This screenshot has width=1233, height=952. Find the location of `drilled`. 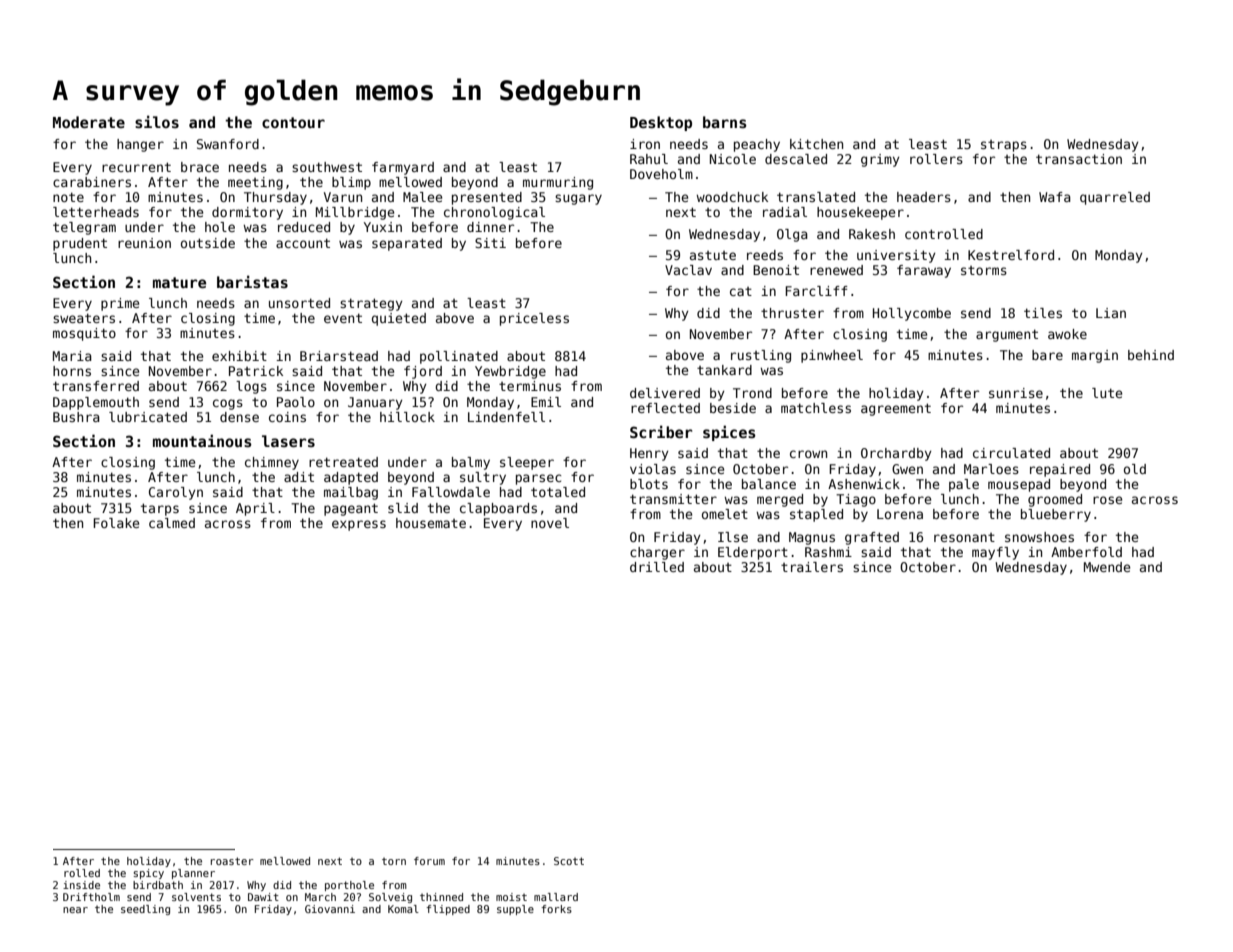

drilled is located at coordinates (657, 567).
